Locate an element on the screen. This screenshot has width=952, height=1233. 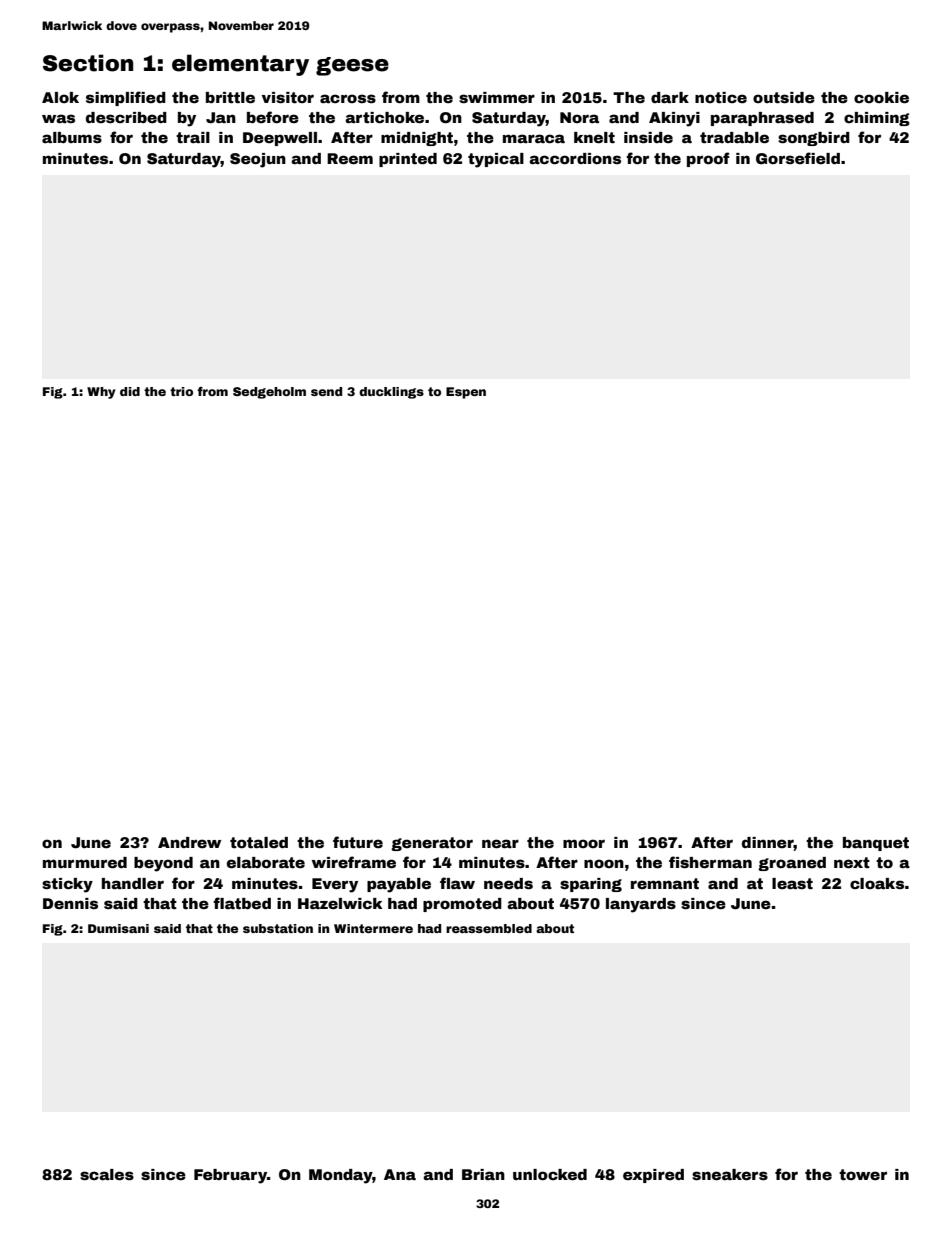
proof is located at coordinates (708, 159).
